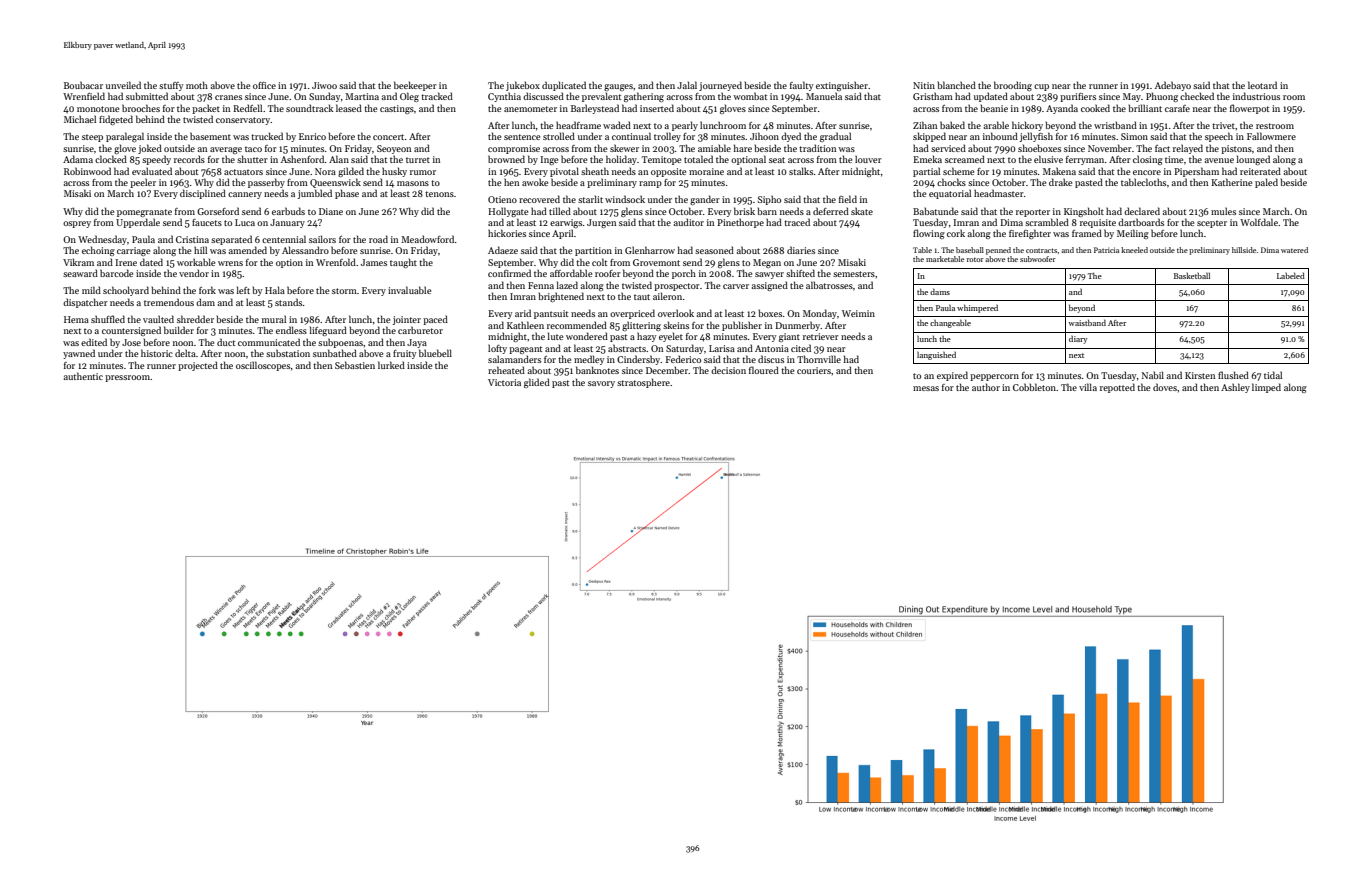  Describe the element at coordinates (1271, 136) in the screenshot. I see `Fallowmere` at that location.
